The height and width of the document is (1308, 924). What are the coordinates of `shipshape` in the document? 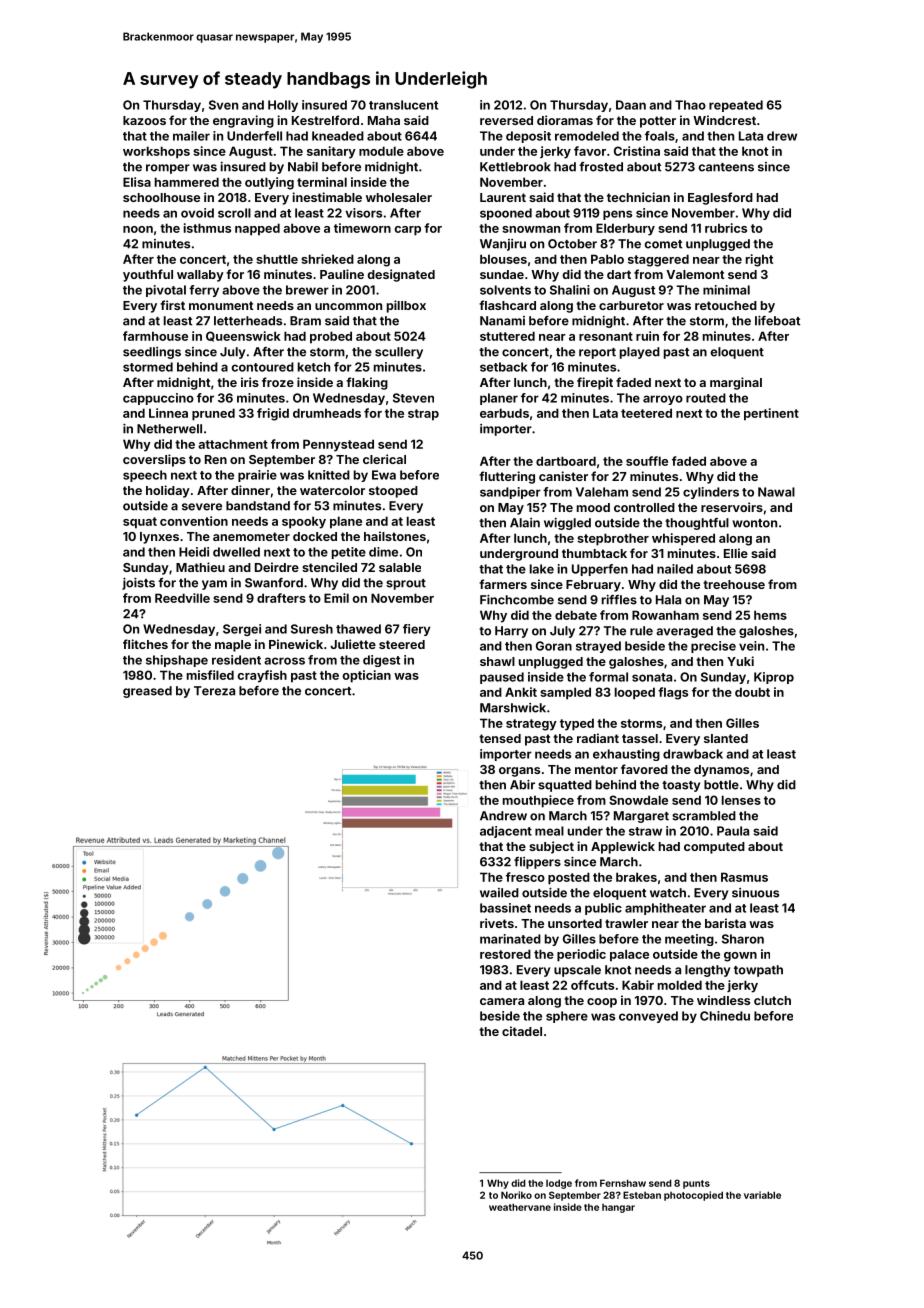 It's located at (177, 661).
